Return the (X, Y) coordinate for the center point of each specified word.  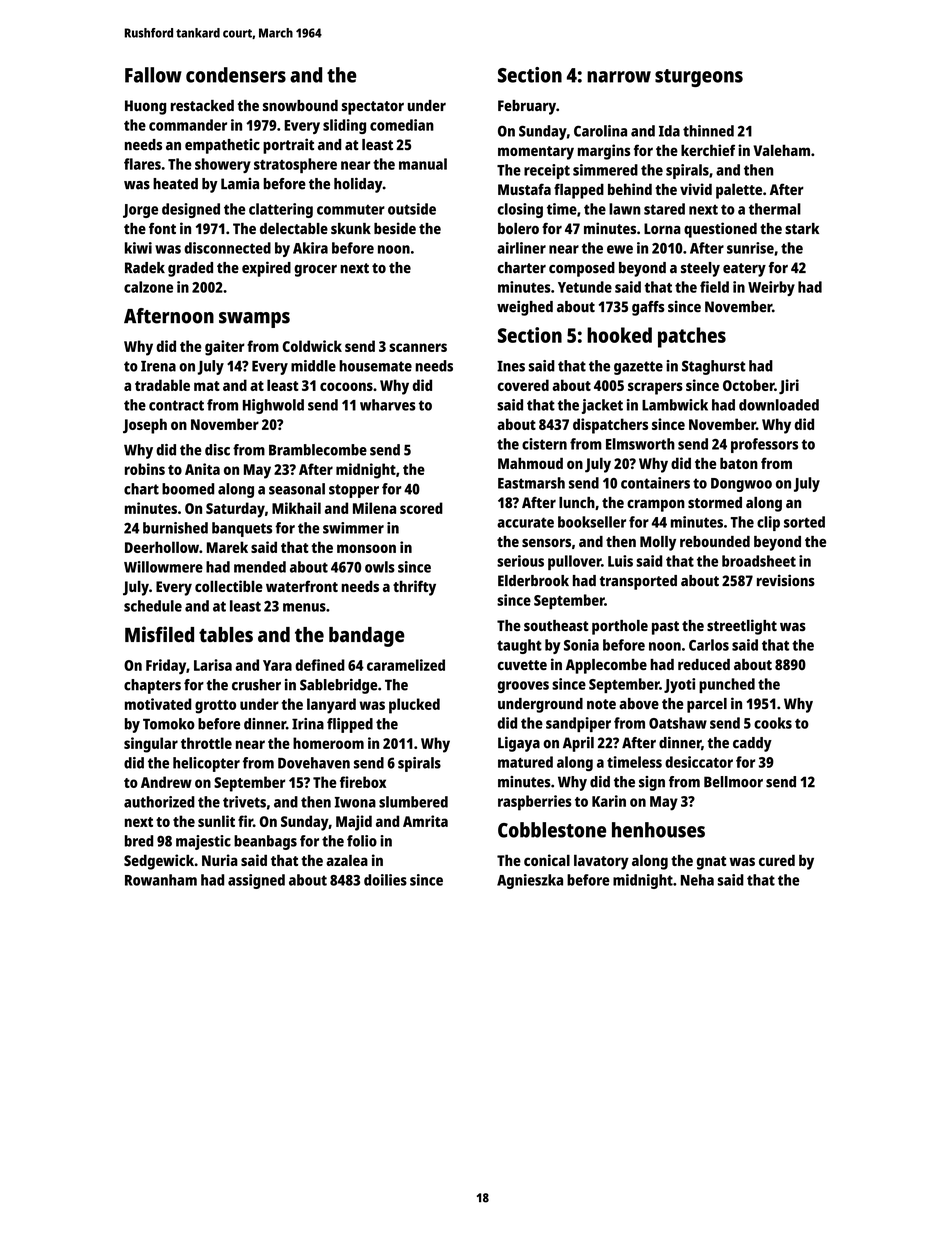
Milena (374, 508)
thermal (775, 209)
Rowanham (161, 880)
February (527, 107)
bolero (518, 228)
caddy (752, 744)
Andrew (166, 782)
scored (421, 508)
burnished (175, 528)
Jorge (140, 211)
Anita (202, 469)
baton (739, 463)
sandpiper (578, 724)
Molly (658, 543)
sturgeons (699, 78)
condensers (236, 75)
